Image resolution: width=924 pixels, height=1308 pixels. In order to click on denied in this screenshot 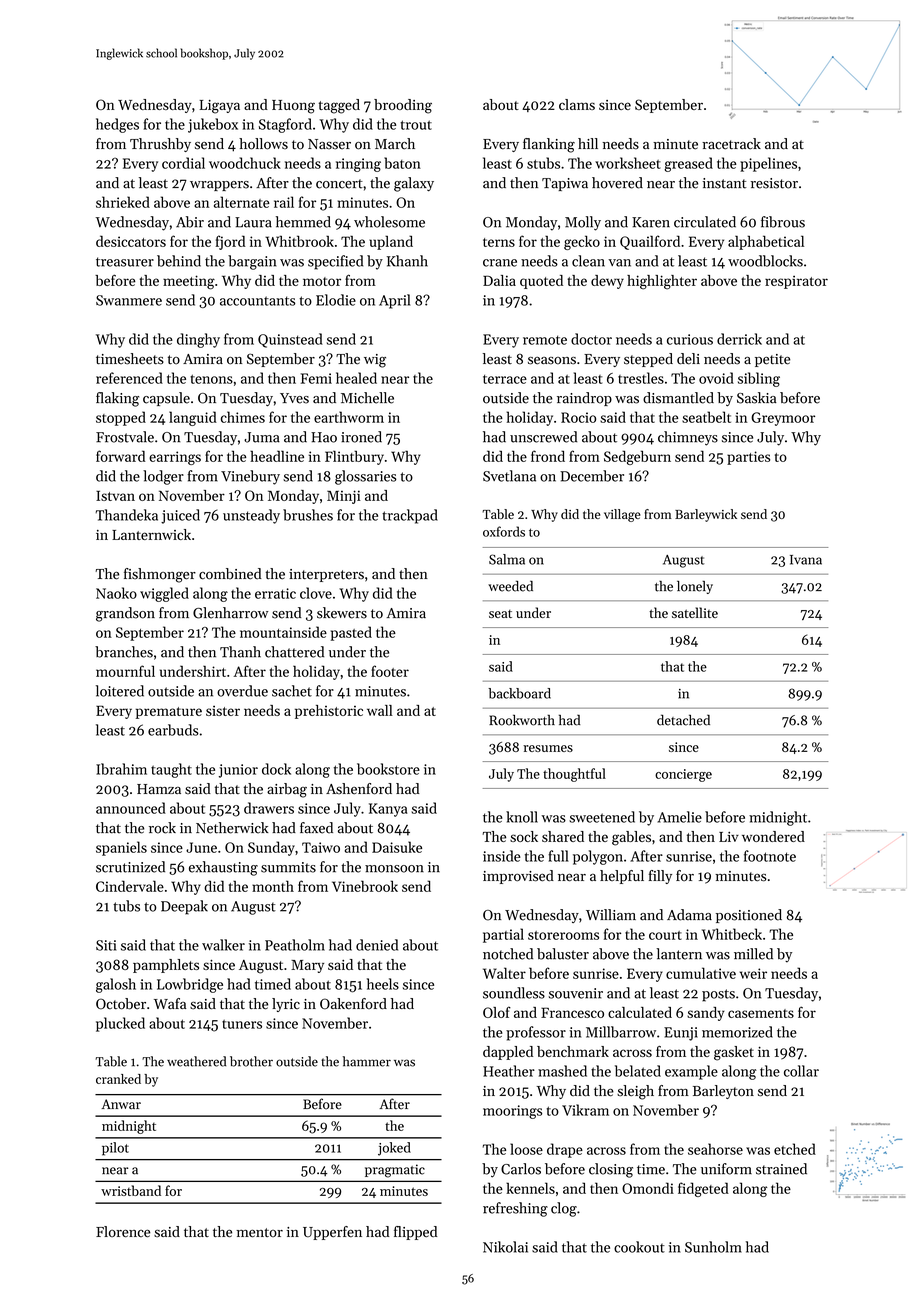, I will do `click(377, 945)`.
